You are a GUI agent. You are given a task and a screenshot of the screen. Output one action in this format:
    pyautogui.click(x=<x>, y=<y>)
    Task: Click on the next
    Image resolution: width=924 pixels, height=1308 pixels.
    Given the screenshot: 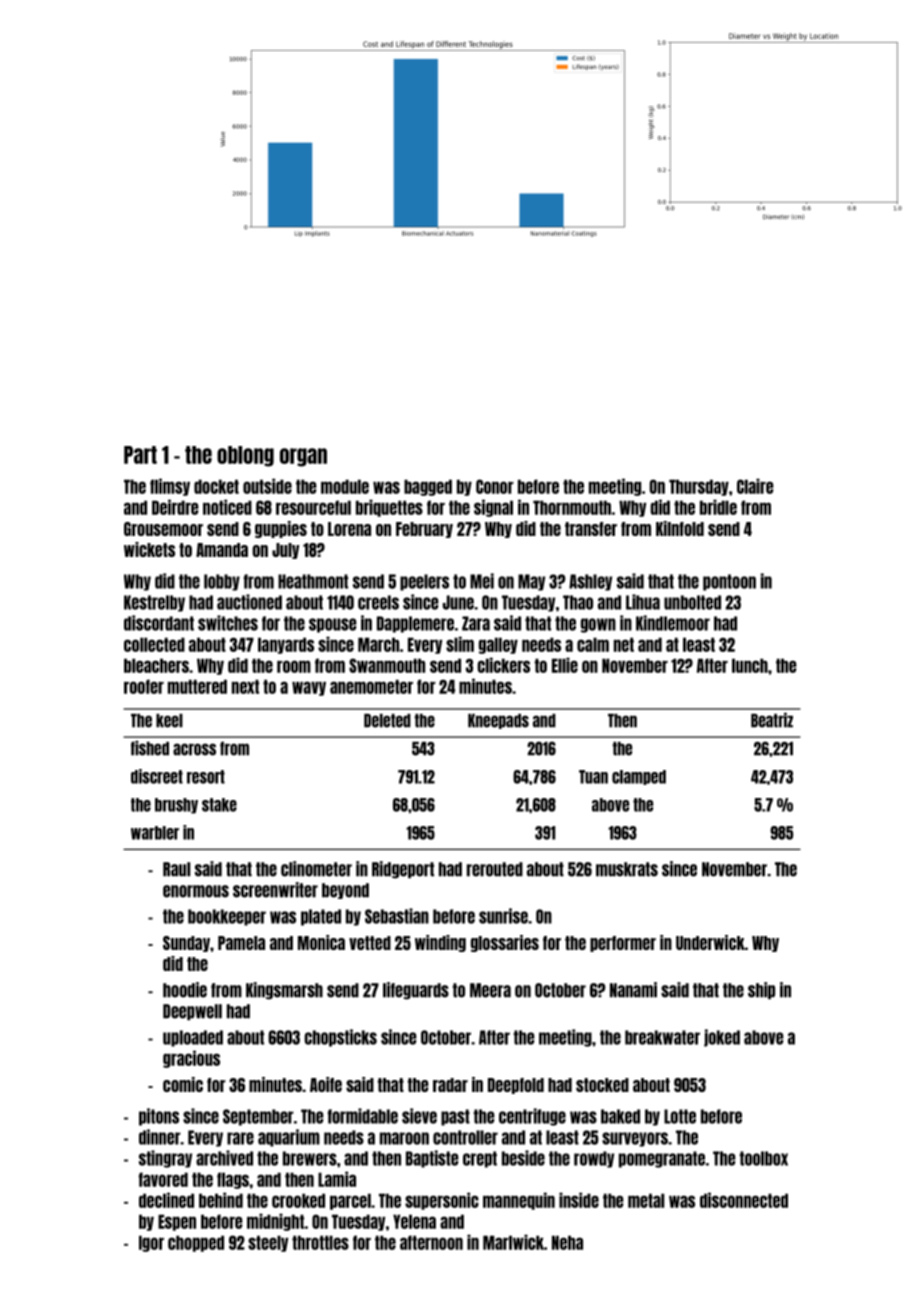 What is the action you would take?
    pyautogui.click(x=245, y=686)
